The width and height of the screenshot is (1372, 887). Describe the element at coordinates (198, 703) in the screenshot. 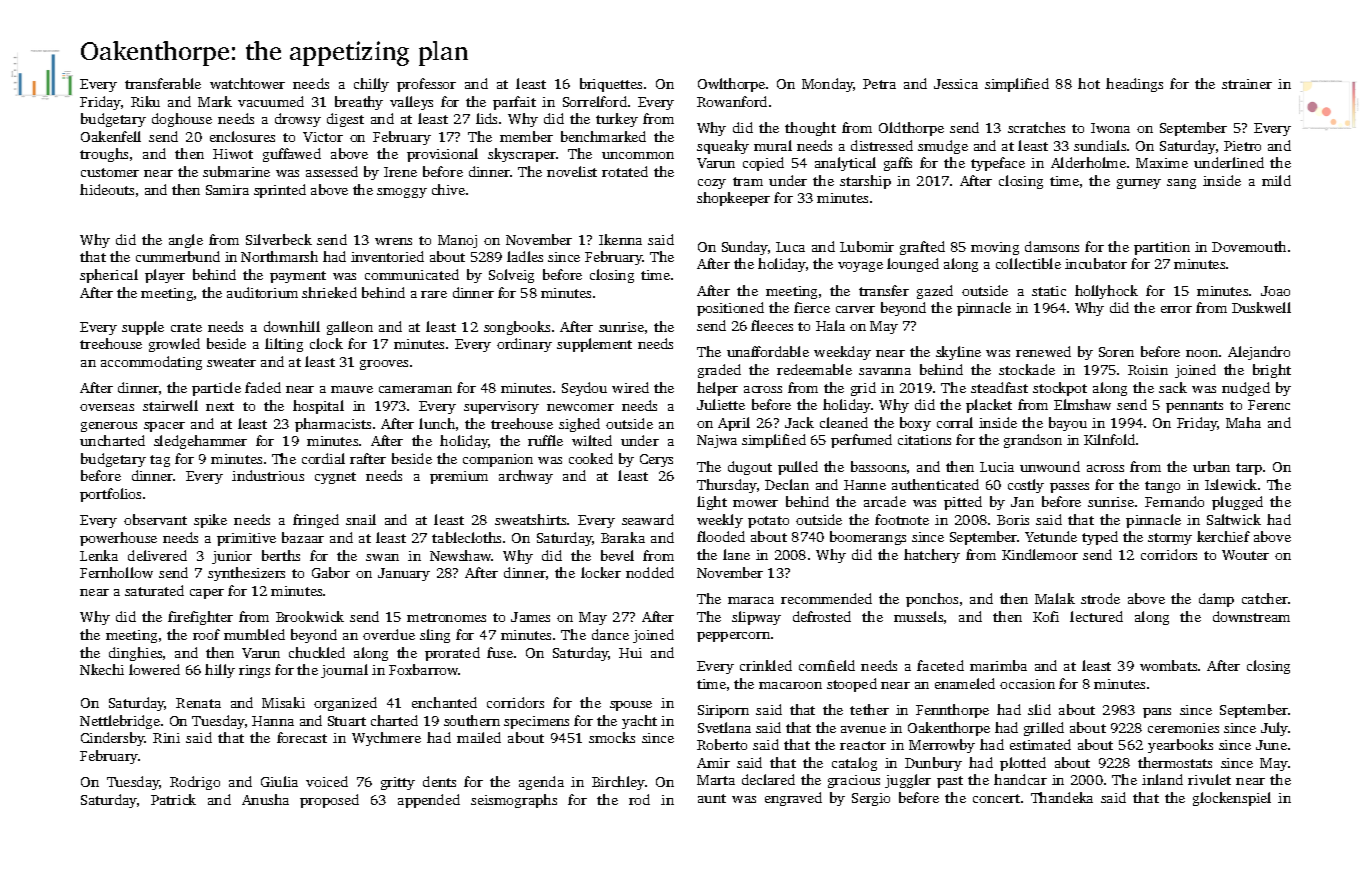

I see `Renata` at that location.
